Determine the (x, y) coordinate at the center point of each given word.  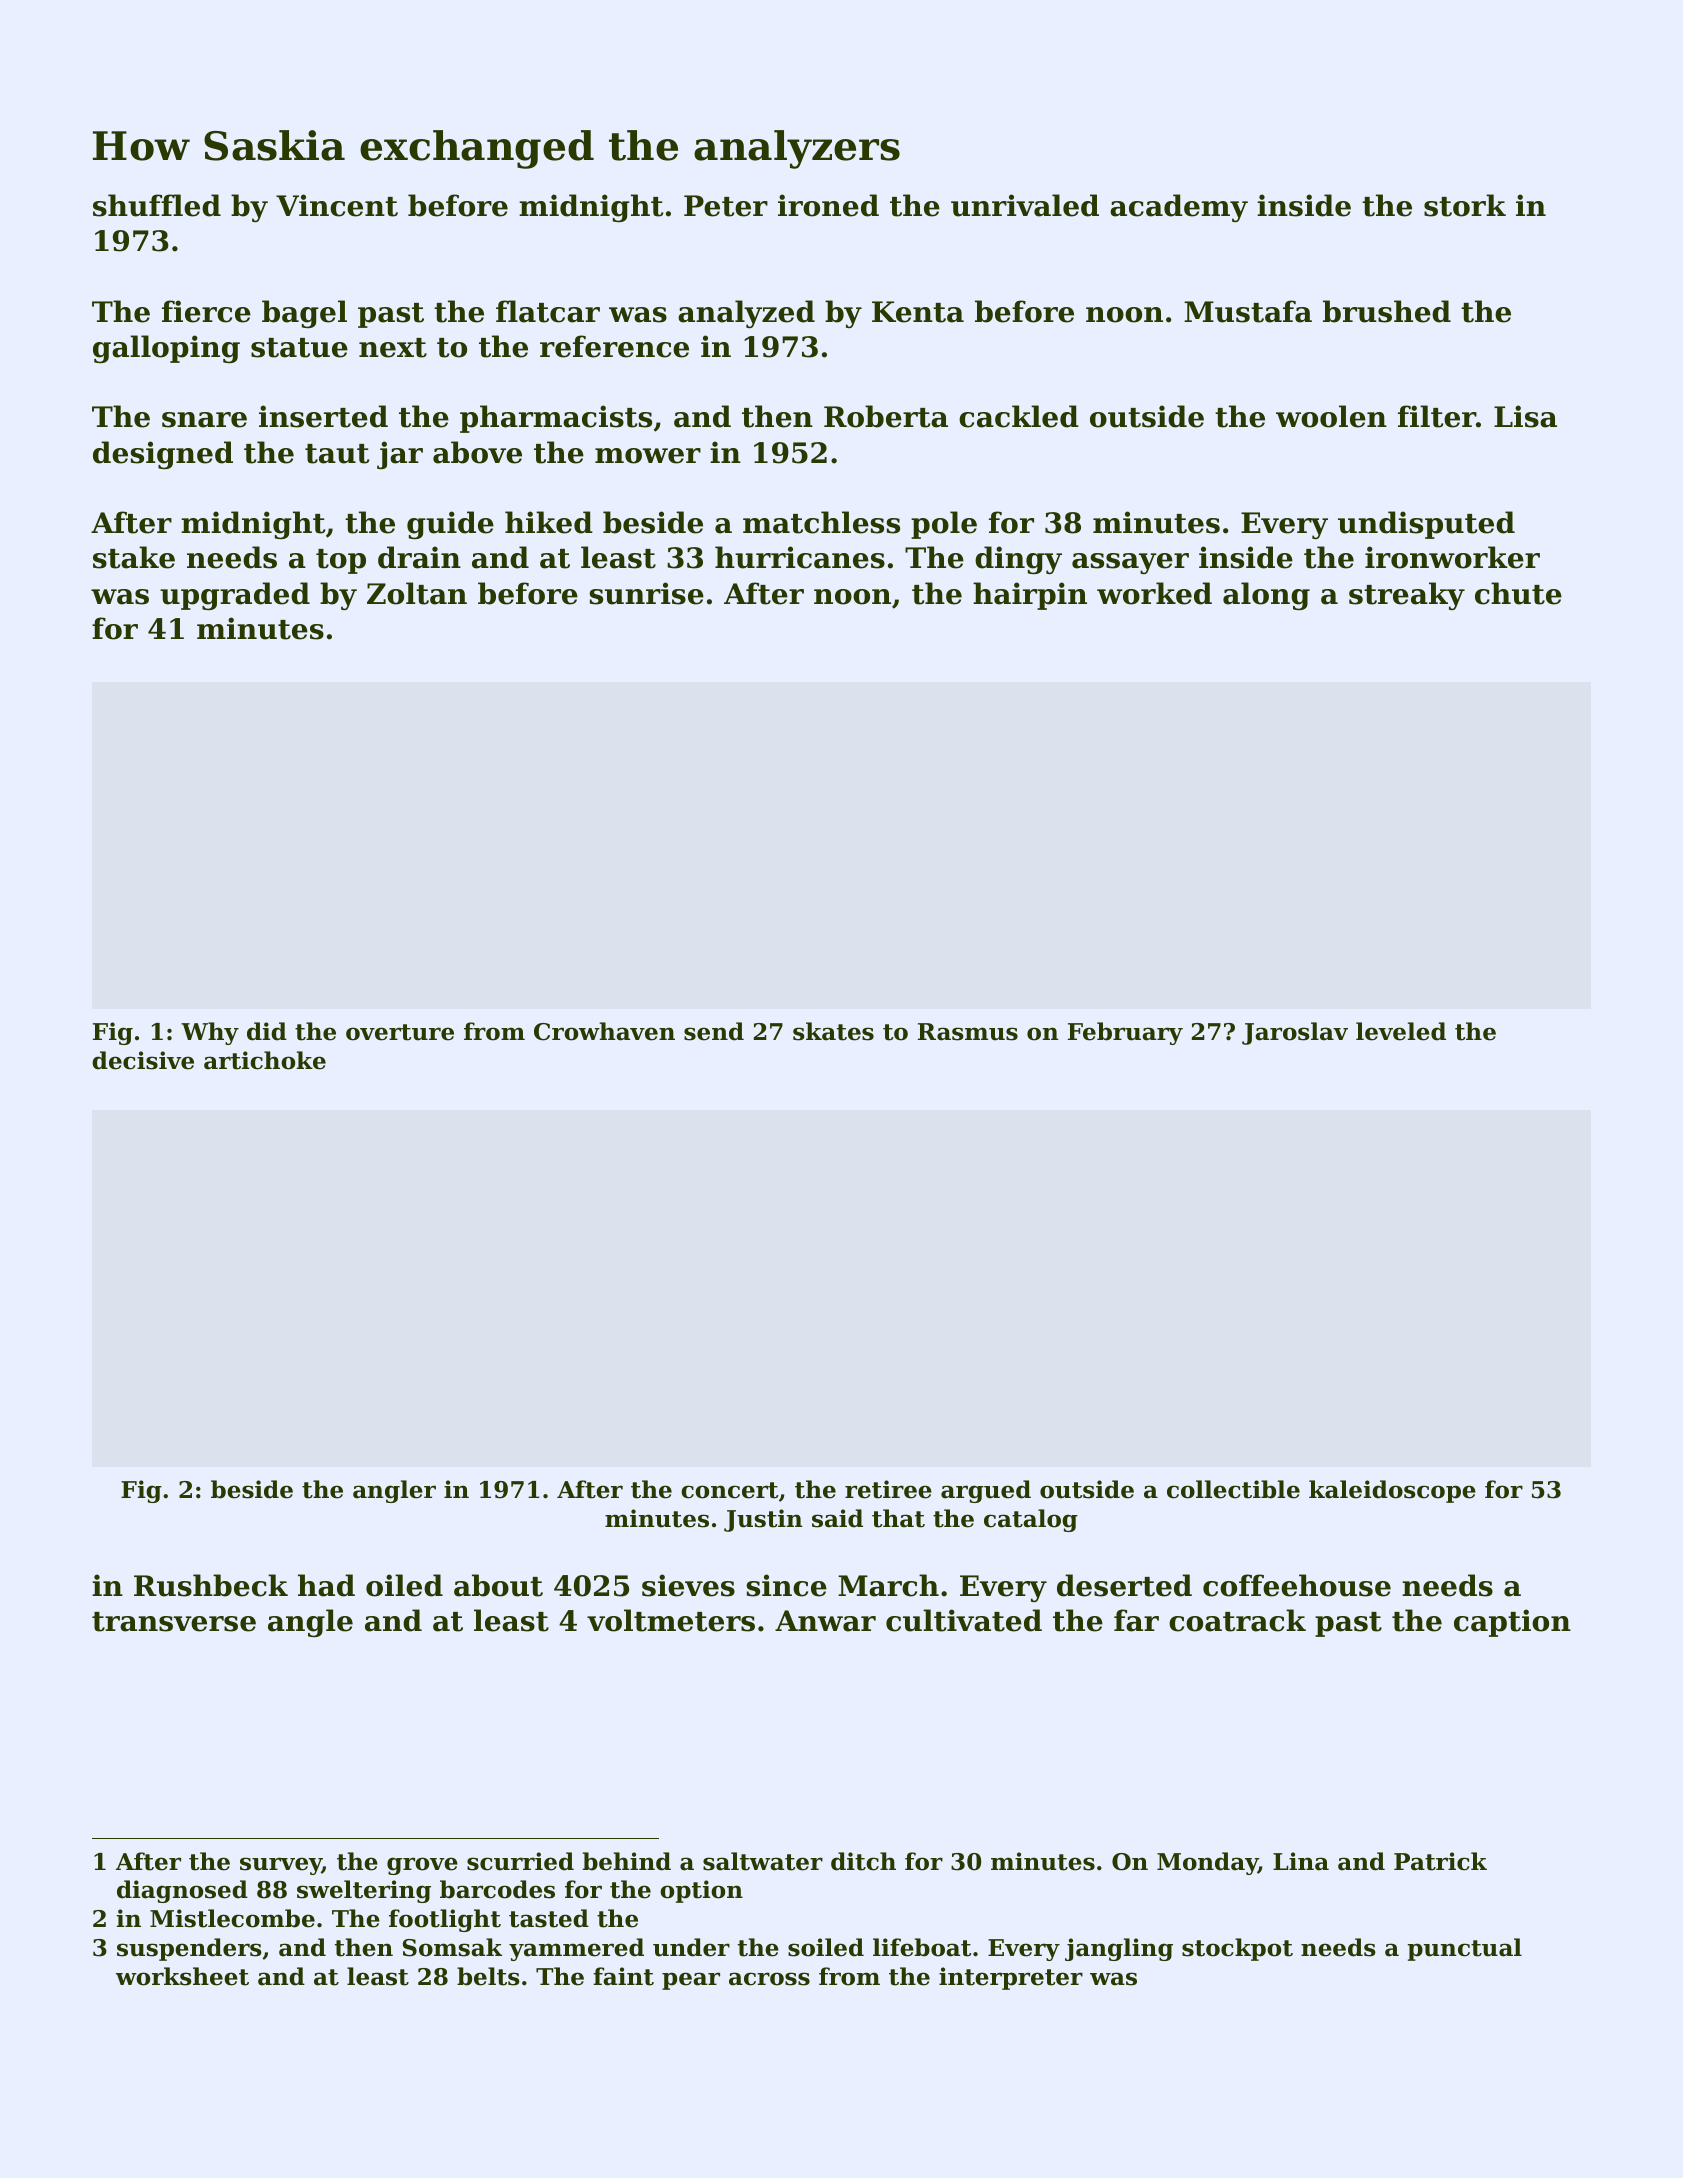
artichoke (265, 1060)
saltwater (763, 1861)
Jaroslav (1295, 1033)
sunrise (646, 593)
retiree (888, 1489)
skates (833, 1031)
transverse (174, 1622)
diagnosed (182, 1891)
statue (299, 348)
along (1266, 596)
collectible (1233, 1489)
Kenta (918, 312)
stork (1465, 205)
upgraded (235, 596)
